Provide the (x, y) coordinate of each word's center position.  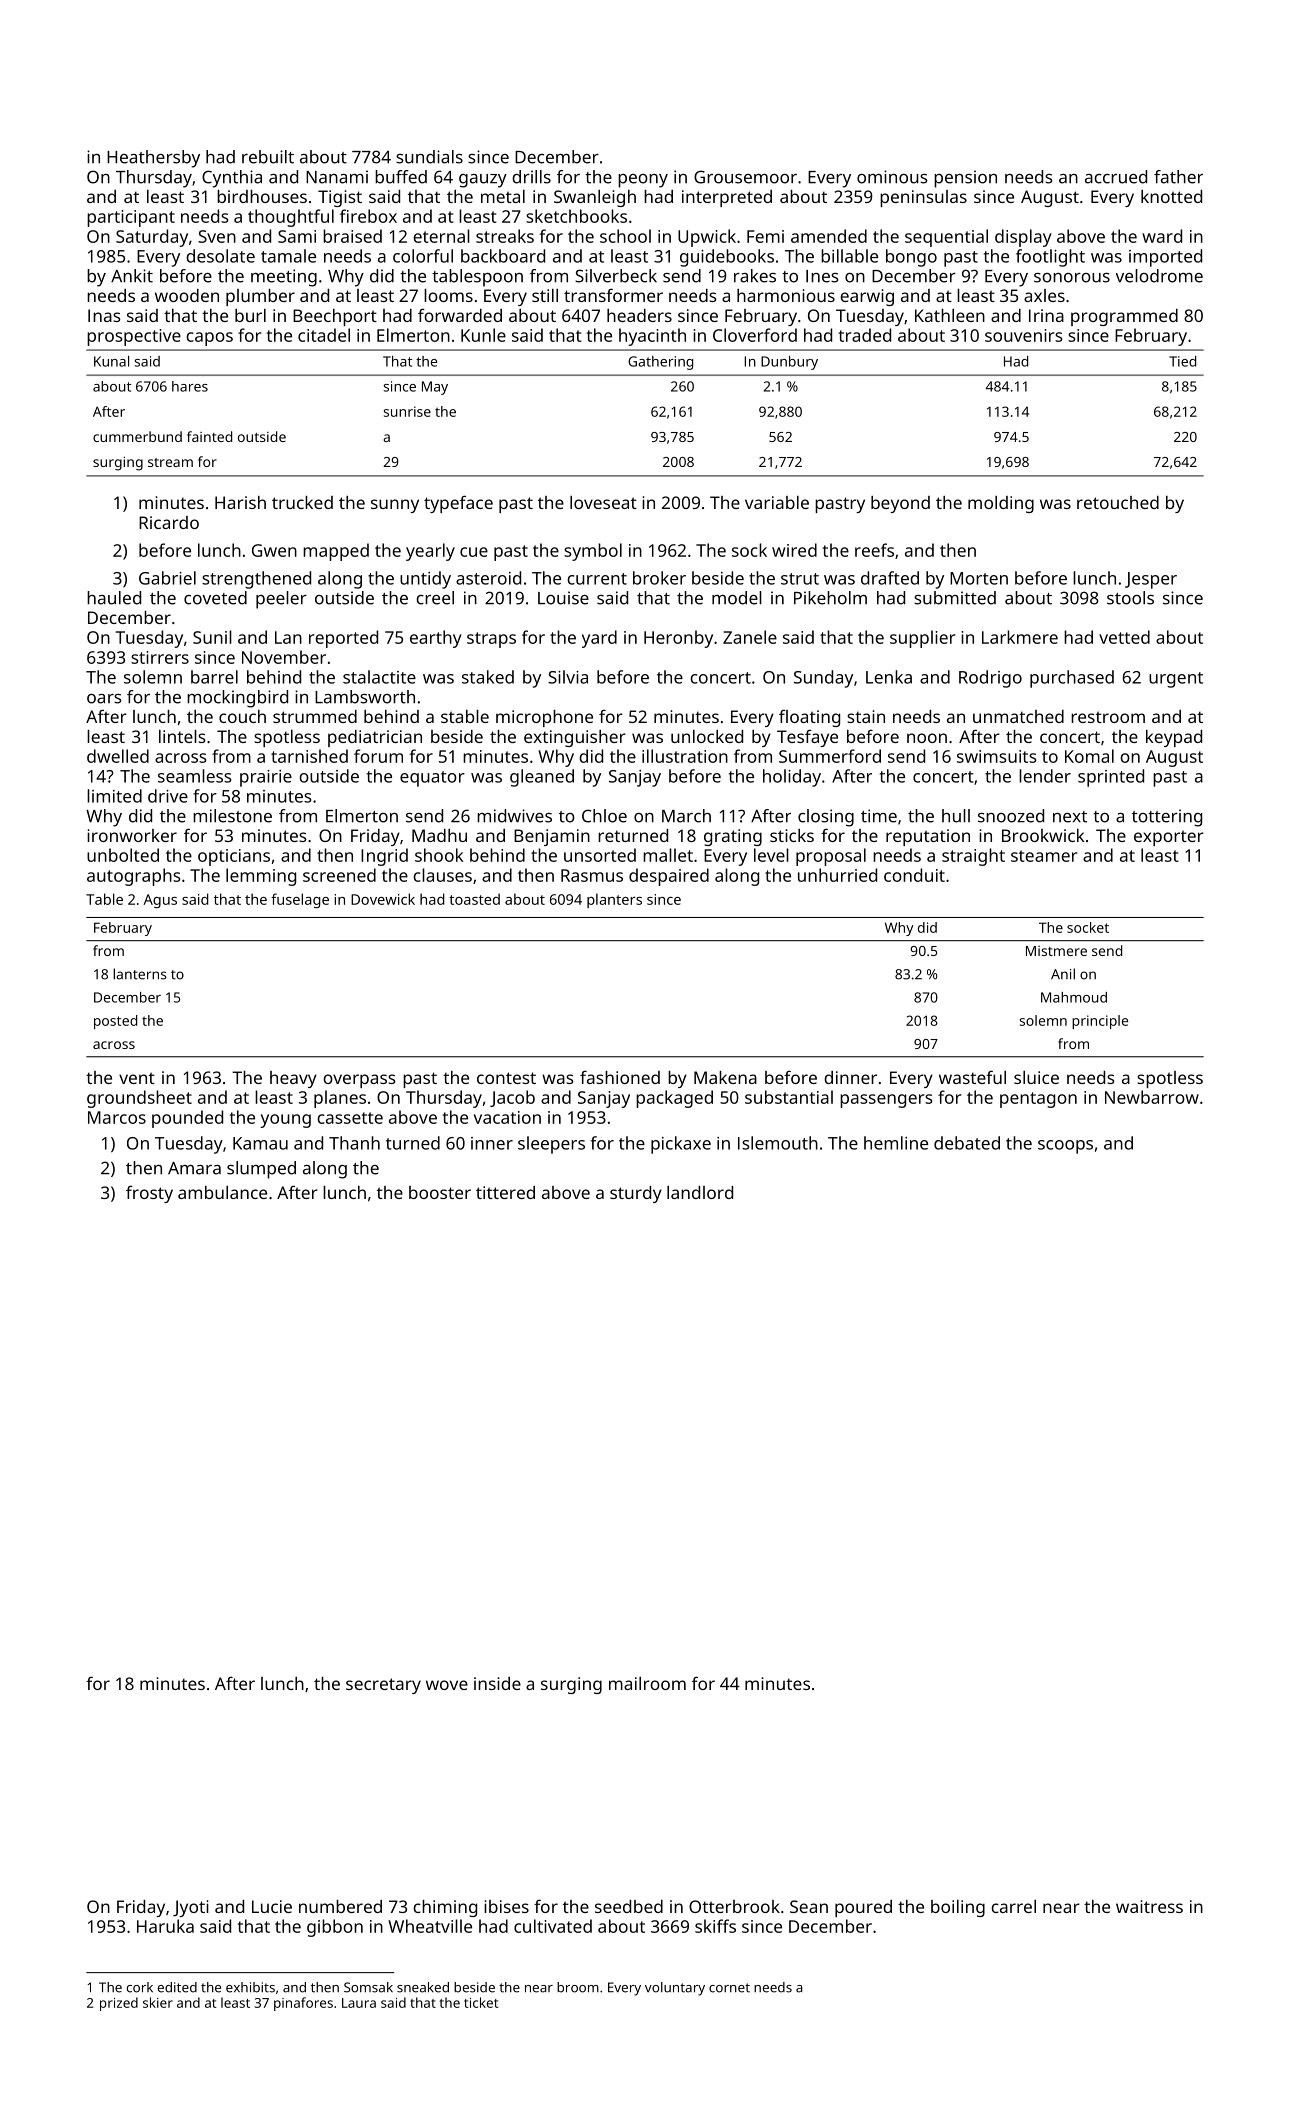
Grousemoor (745, 177)
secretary (383, 1686)
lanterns (140, 974)
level (771, 855)
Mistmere (1056, 951)
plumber (260, 297)
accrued (1116, 177)
